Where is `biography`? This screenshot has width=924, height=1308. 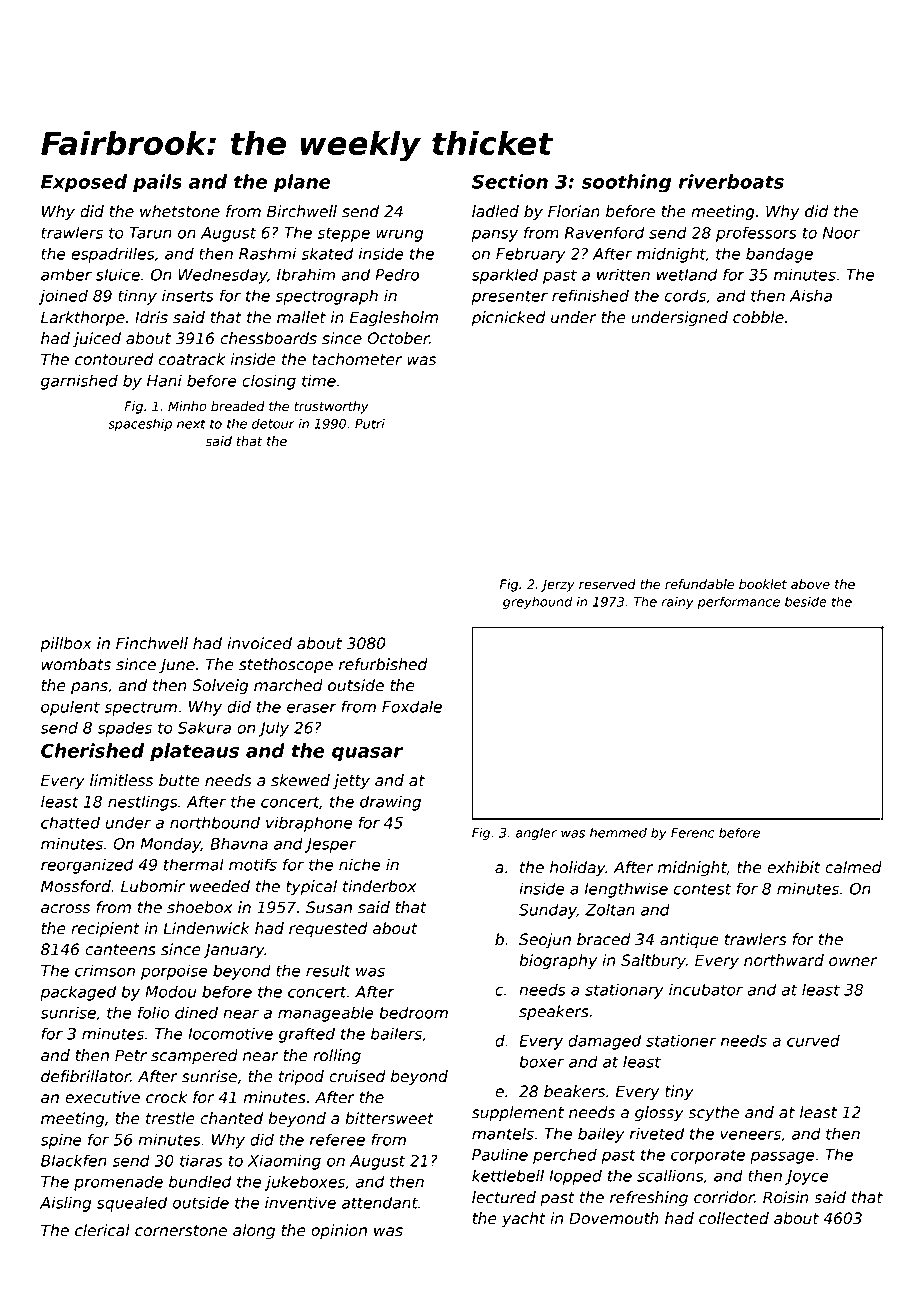
biography is located at coordinates (558, 961).
